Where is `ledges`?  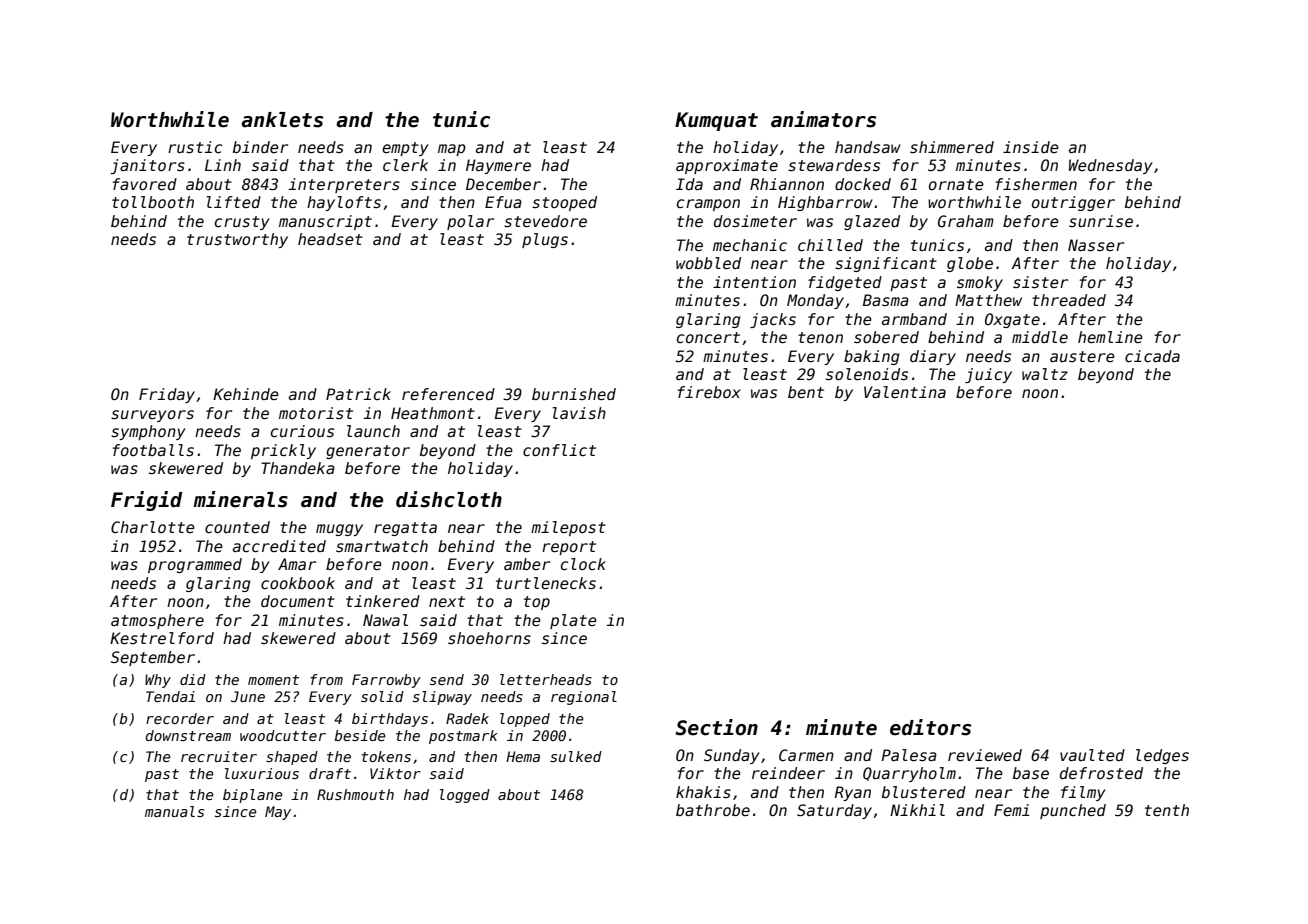 ledges is located at coordinates (1162, 756).
